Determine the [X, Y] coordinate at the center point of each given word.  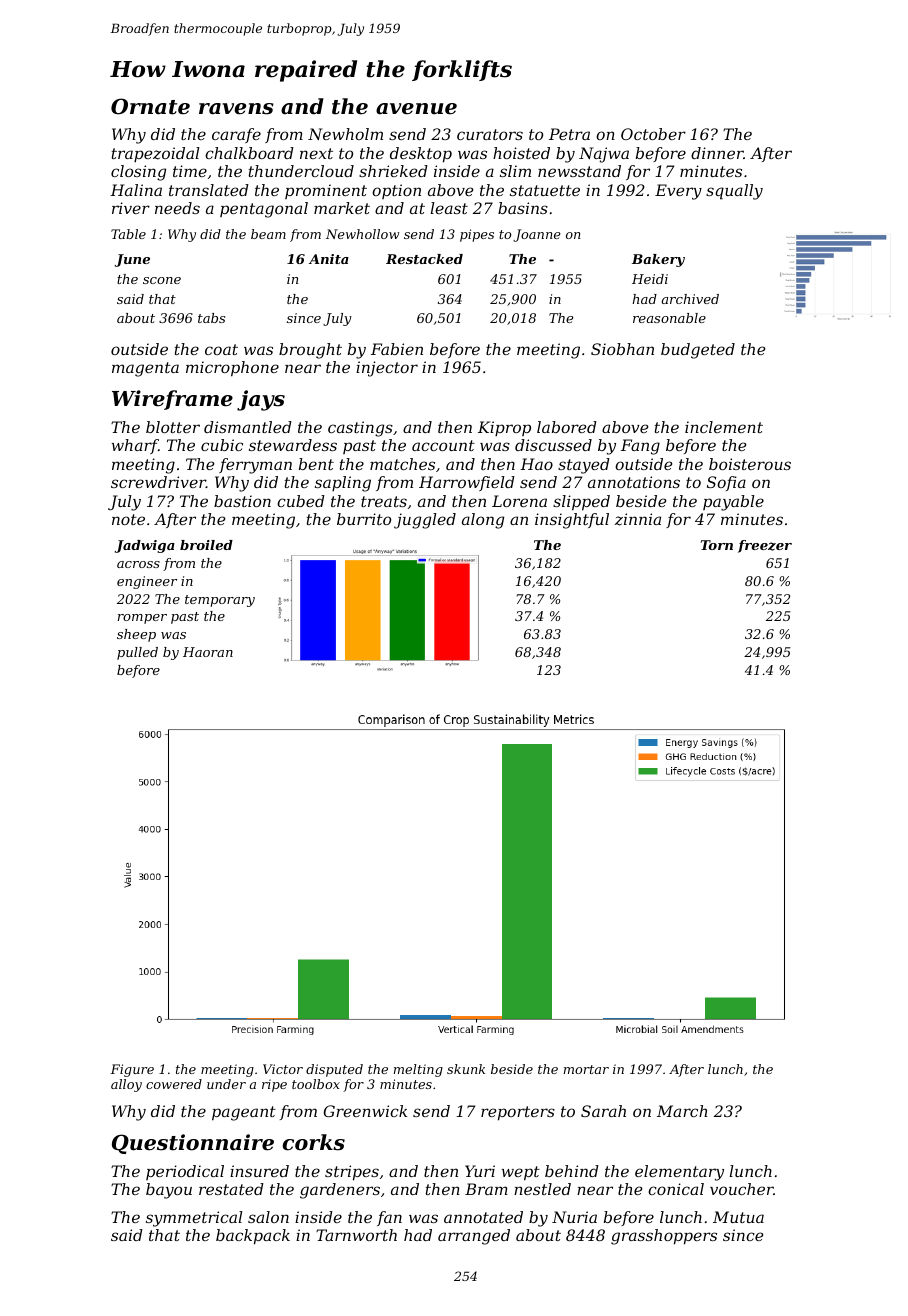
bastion [242, 501]
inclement [724, 427]
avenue [416, 109]
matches [402, 464]
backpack [253, 1237]
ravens [236, 109]
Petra [569, 134]
